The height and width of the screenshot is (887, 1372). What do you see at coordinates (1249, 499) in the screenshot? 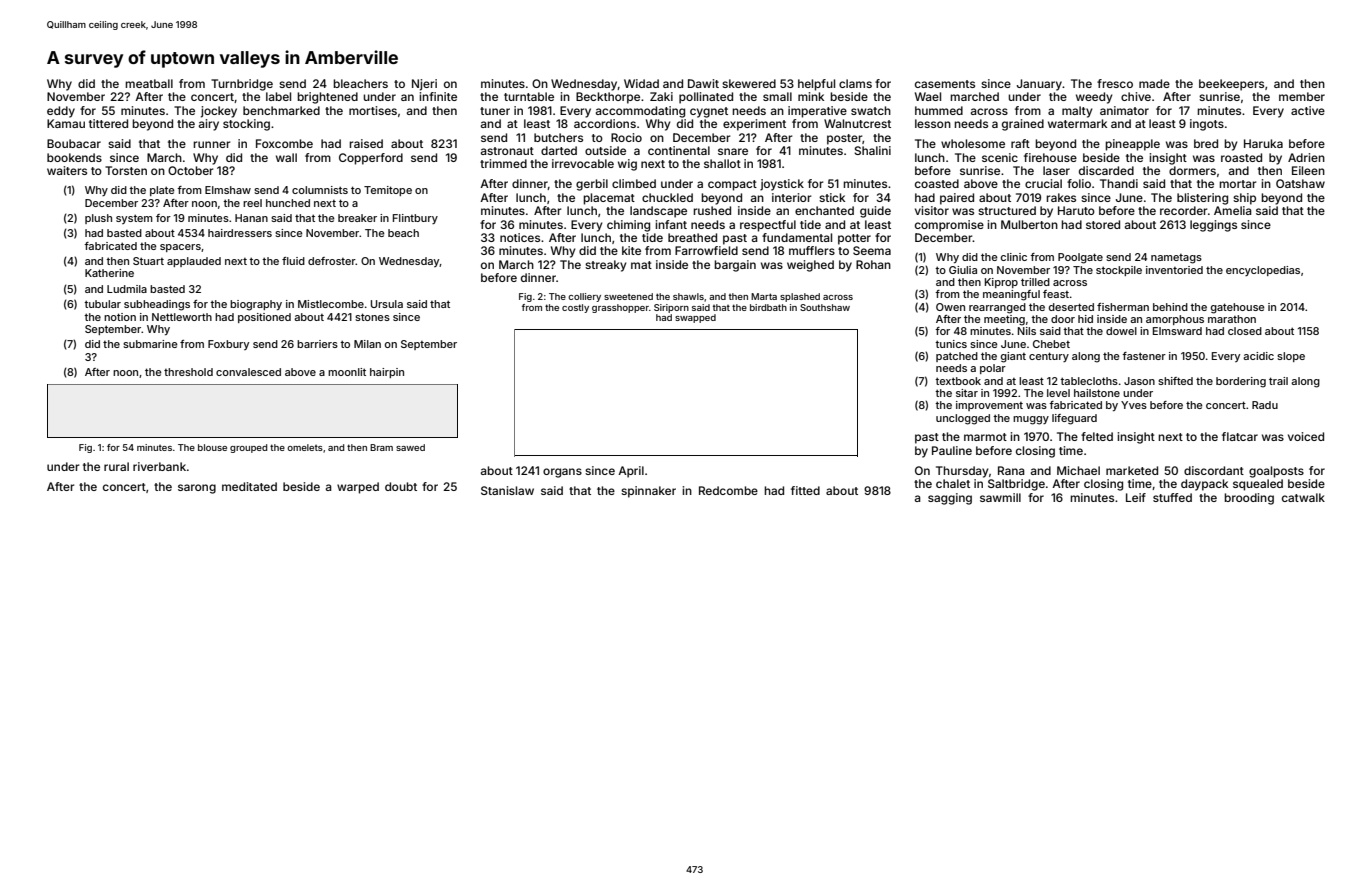
I see `brooding` at bounding box center [1249, 499].
